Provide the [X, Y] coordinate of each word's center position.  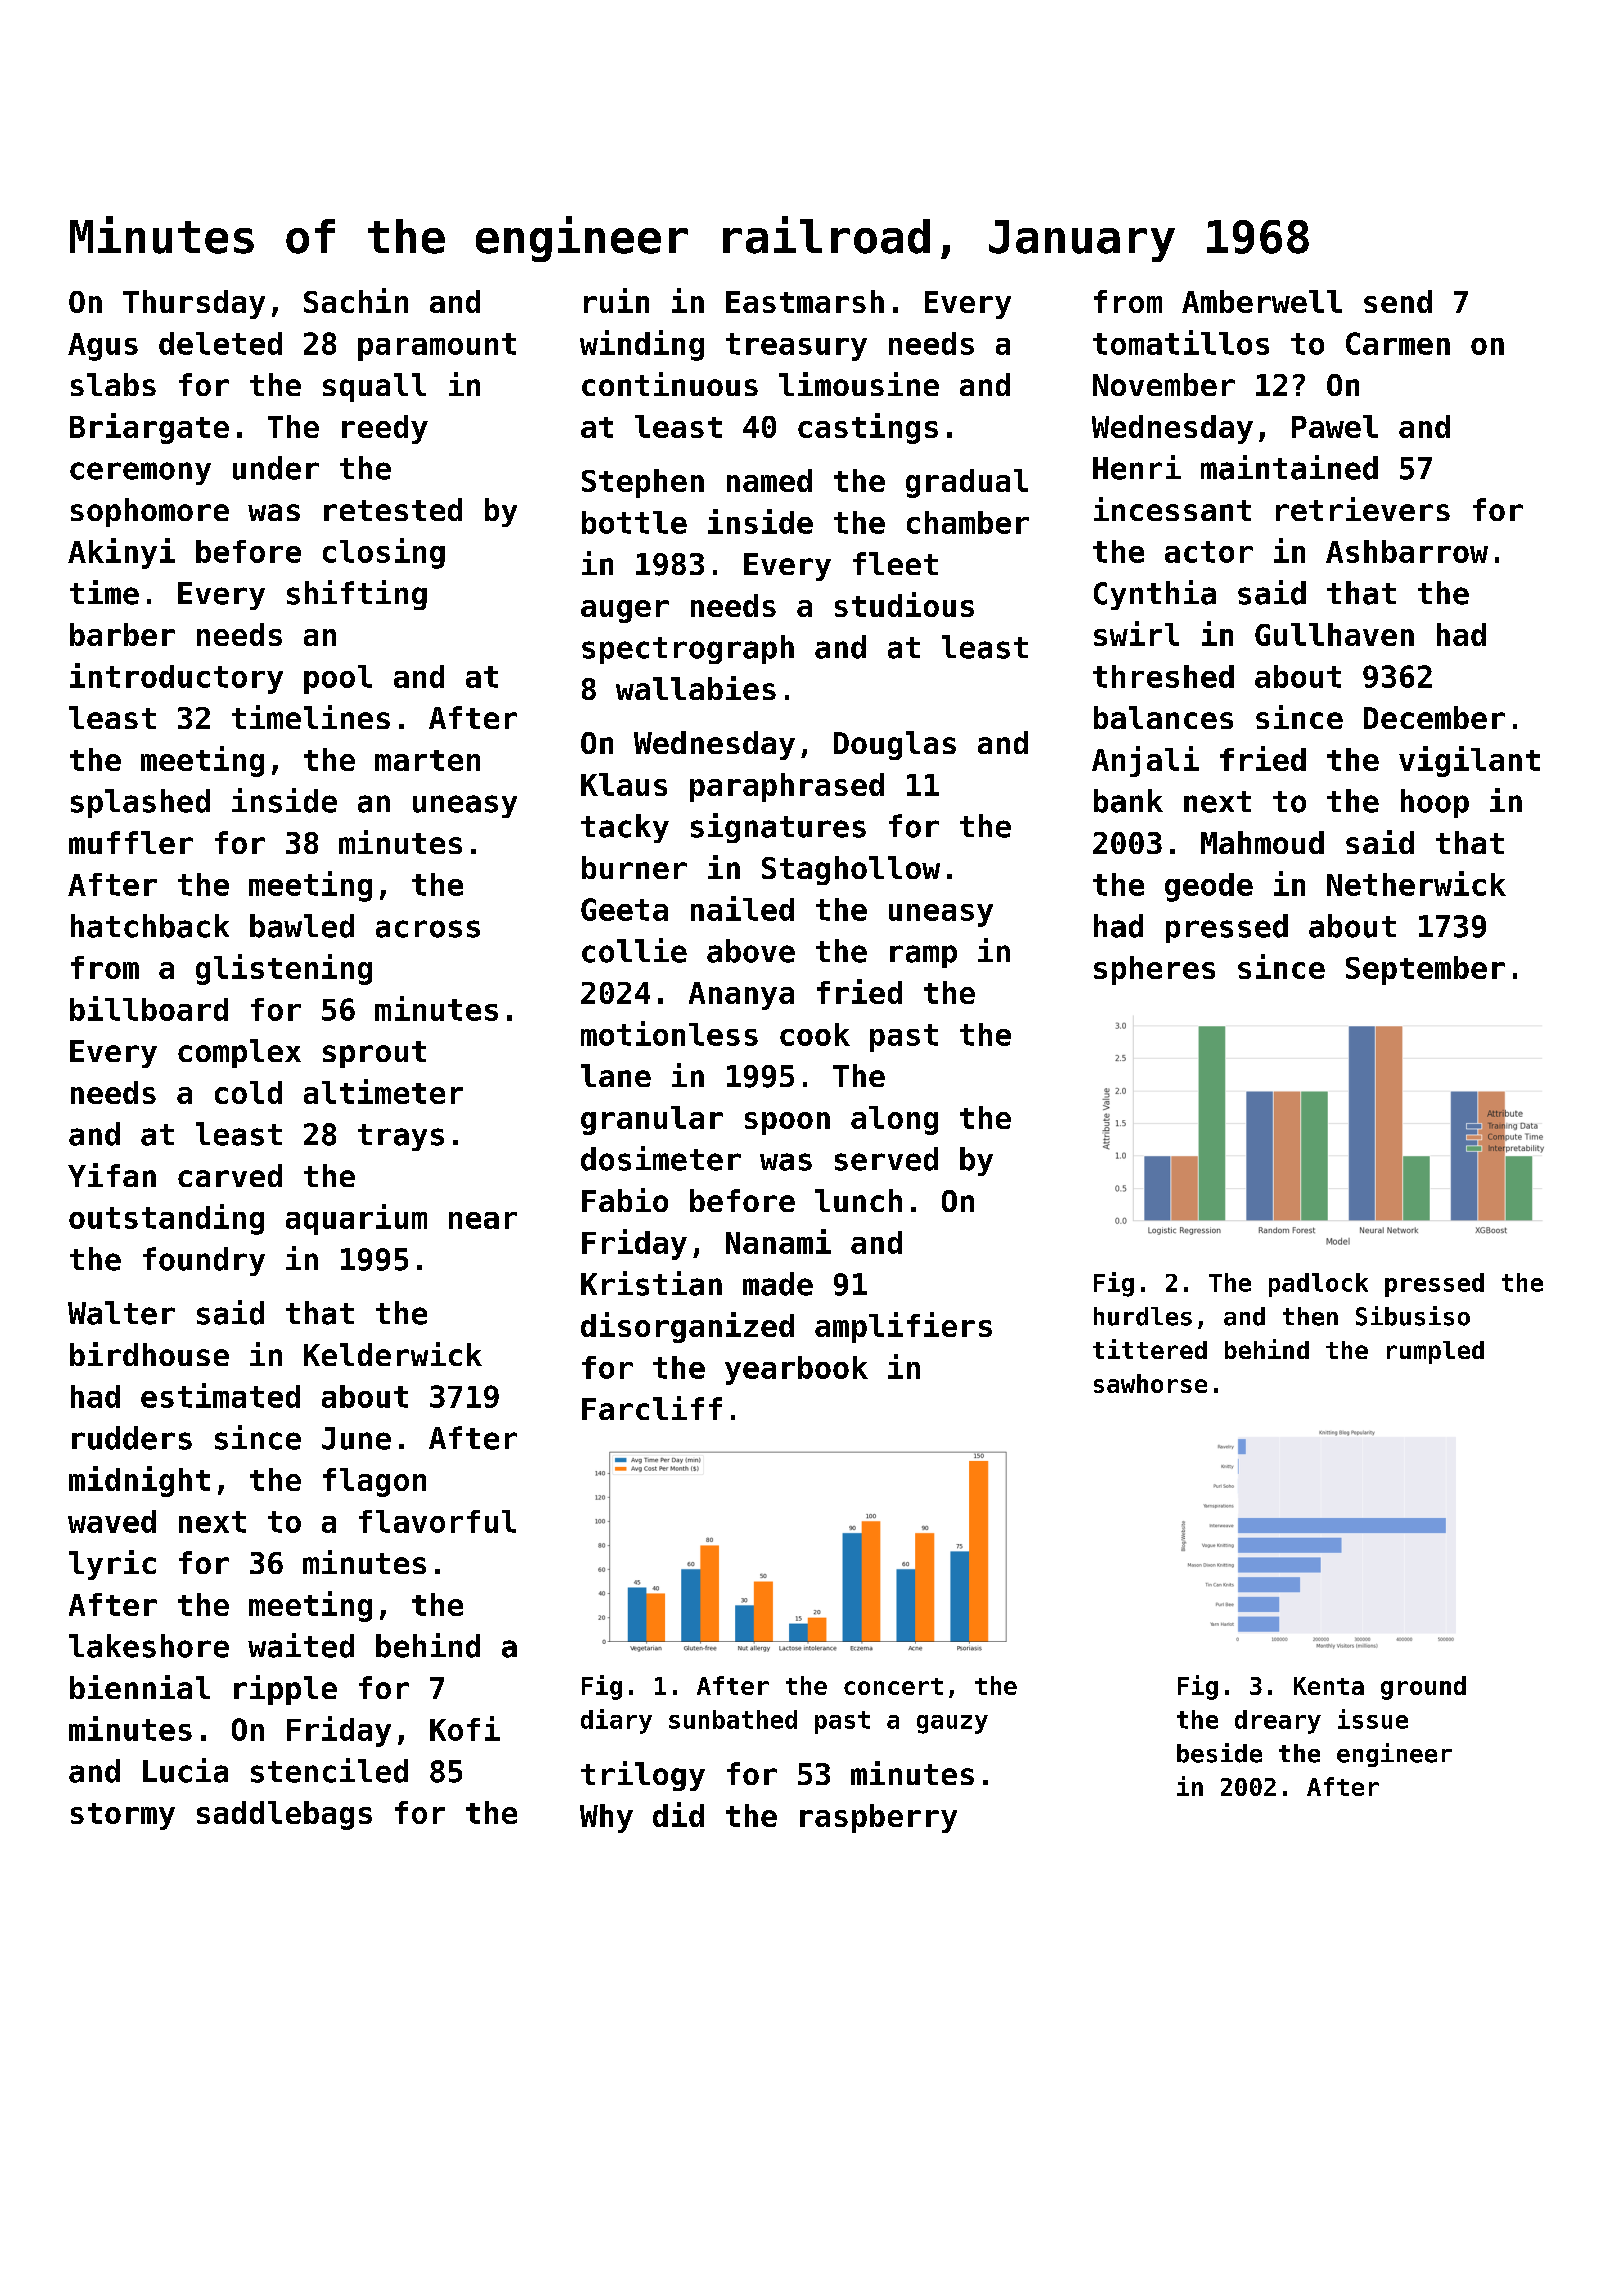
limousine [859, 384]
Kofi [465, 1728]
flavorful [437, 1521]
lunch [858, 1200]
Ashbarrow [1407, 551]
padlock [1318, 1285]
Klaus [624, 784]
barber [122, 634]
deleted [220, 343]
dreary [1278, 1722]
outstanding [166, 1219]
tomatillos [1181, 342]
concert [893, 1686]
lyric [112, 1565]
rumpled [1435, 1352]
